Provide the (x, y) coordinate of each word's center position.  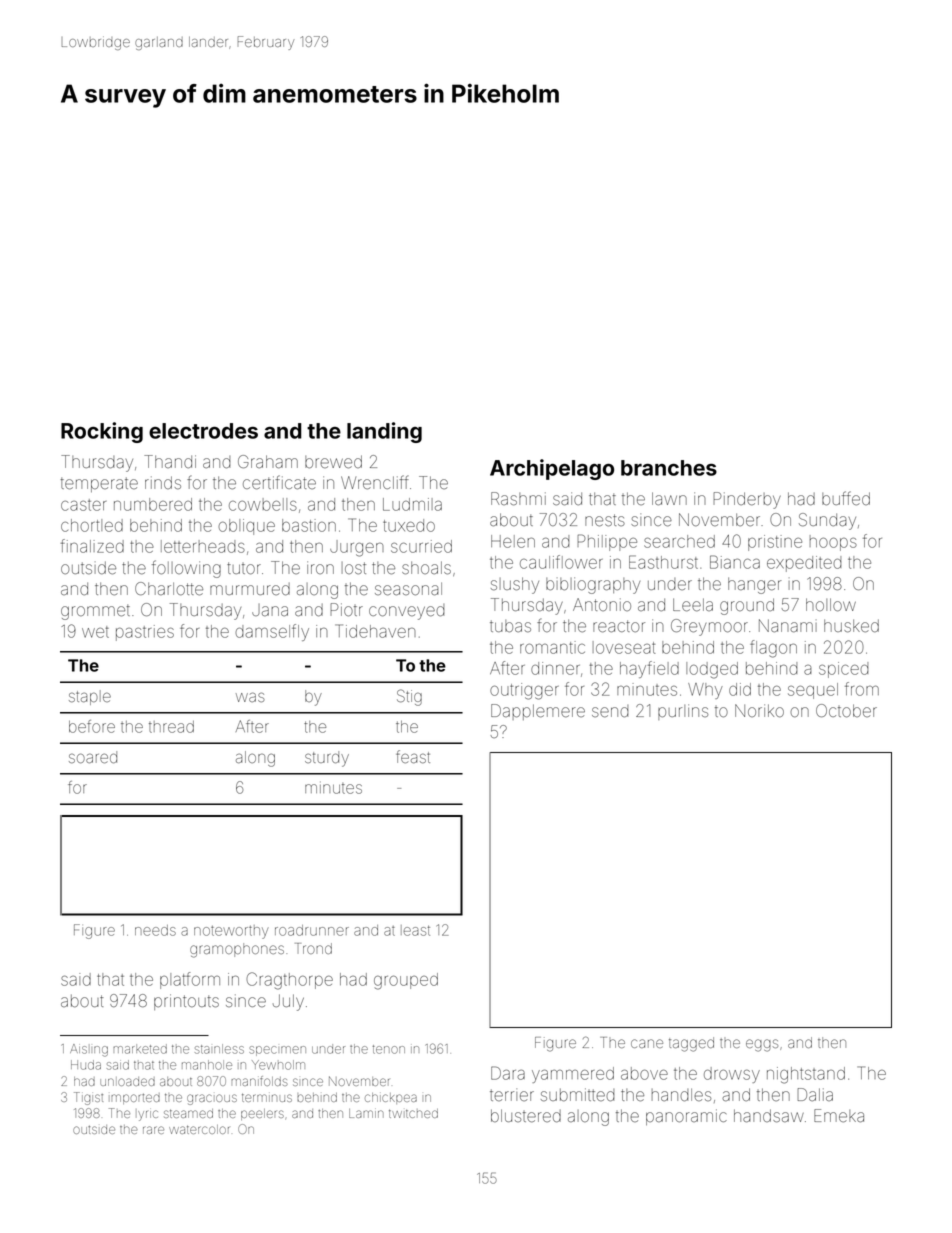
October (846, 710)
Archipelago (552, 469)
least (415, 930)
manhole (207, 1065)
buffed (846, 498)
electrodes (203, 431)
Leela (693, 604)
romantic (552, 647)
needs (155, 930)
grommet (95, 612)
